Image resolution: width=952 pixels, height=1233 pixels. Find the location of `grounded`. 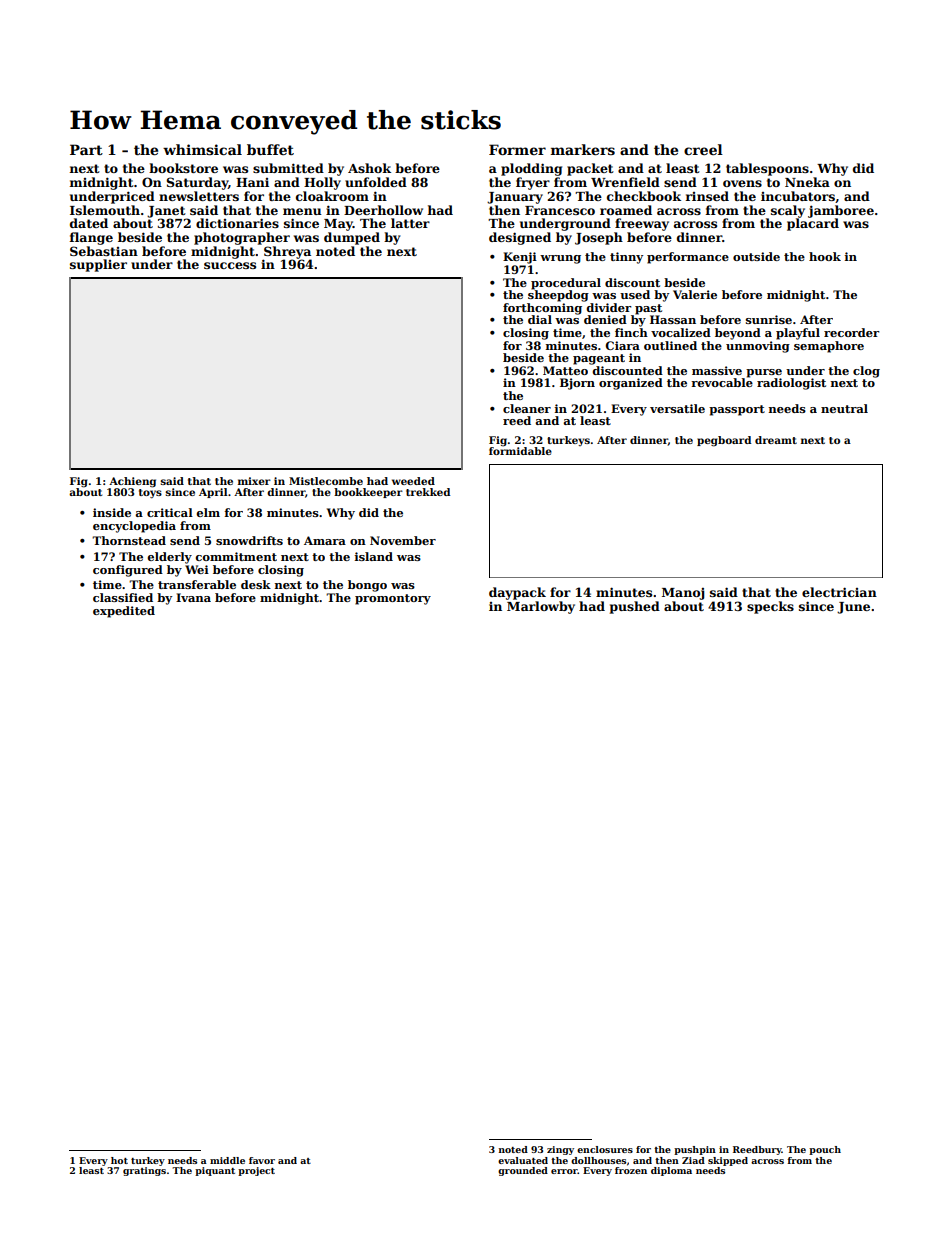

grounded is located at coordinates (523, 1171).
